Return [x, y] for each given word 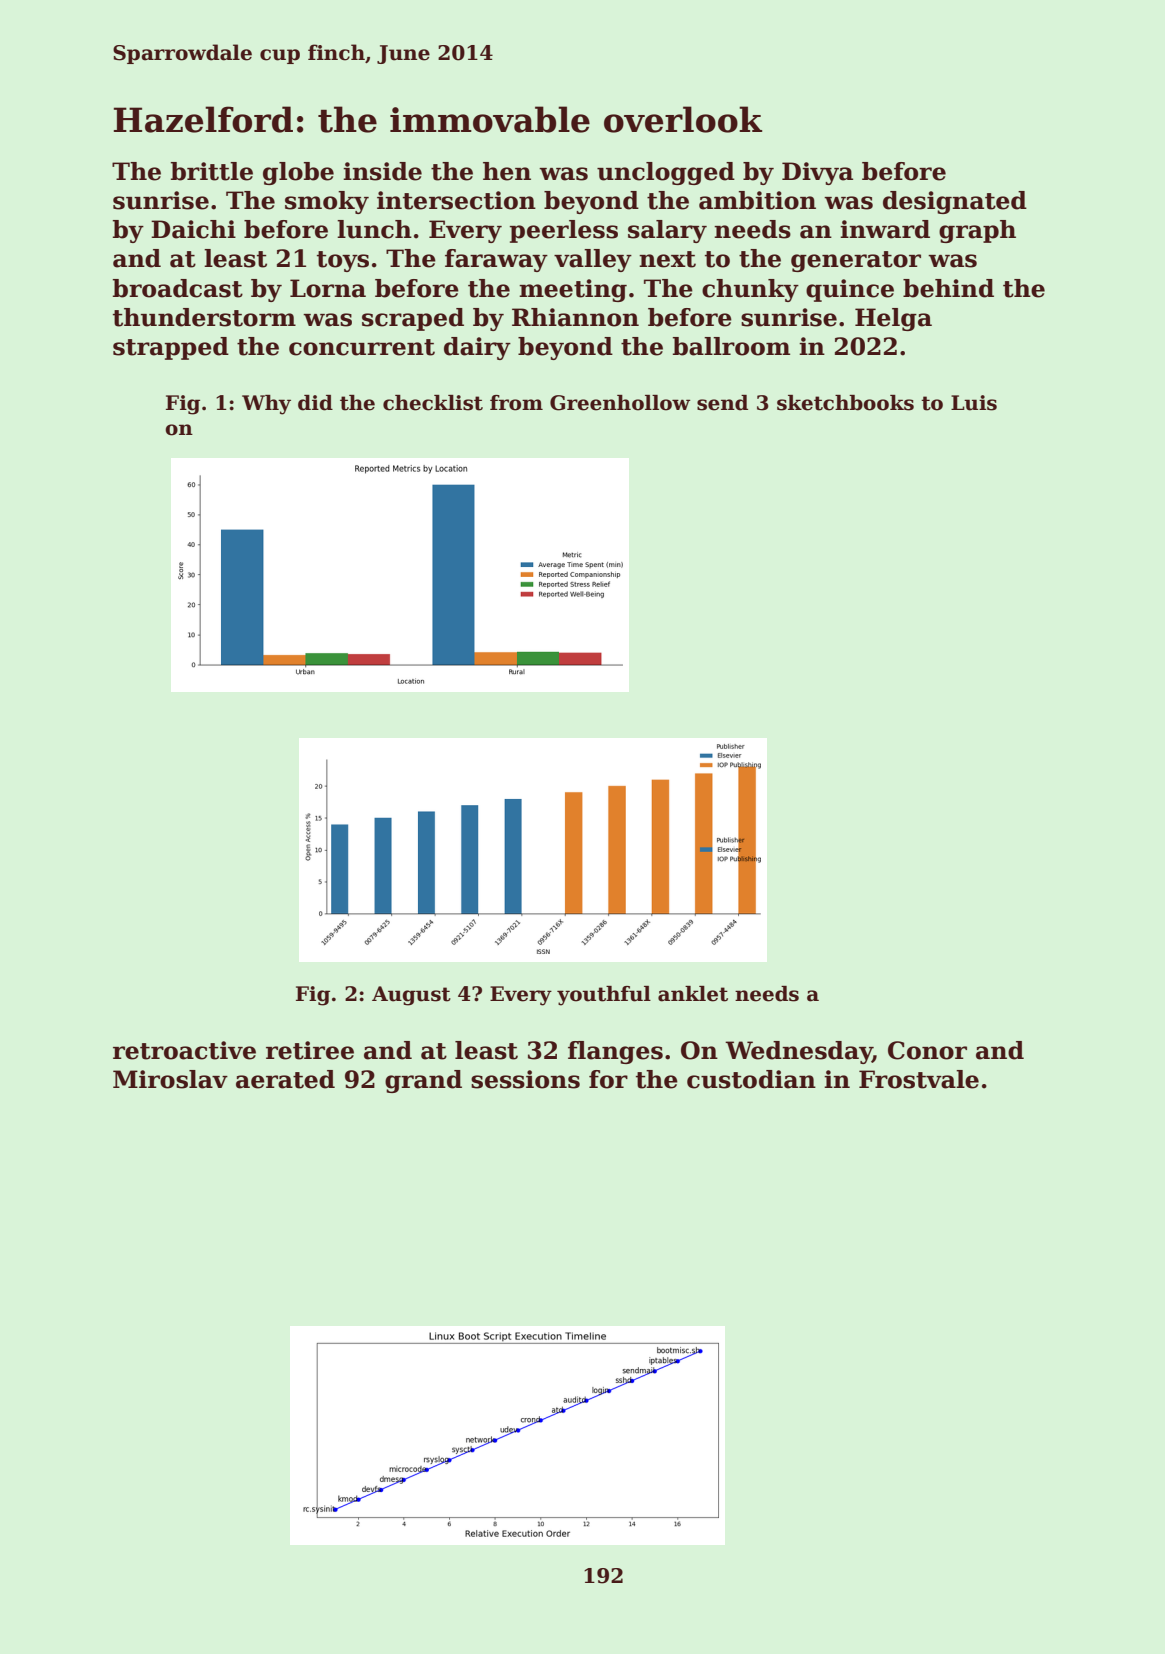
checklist [433, 403]
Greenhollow [620, 403]
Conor [927, 1050]
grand [423, 1081]
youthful [604, 996]
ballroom [731, 346]
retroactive [184, 1050]
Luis [974, 403]
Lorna [328, 288]
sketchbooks [845, 403]
